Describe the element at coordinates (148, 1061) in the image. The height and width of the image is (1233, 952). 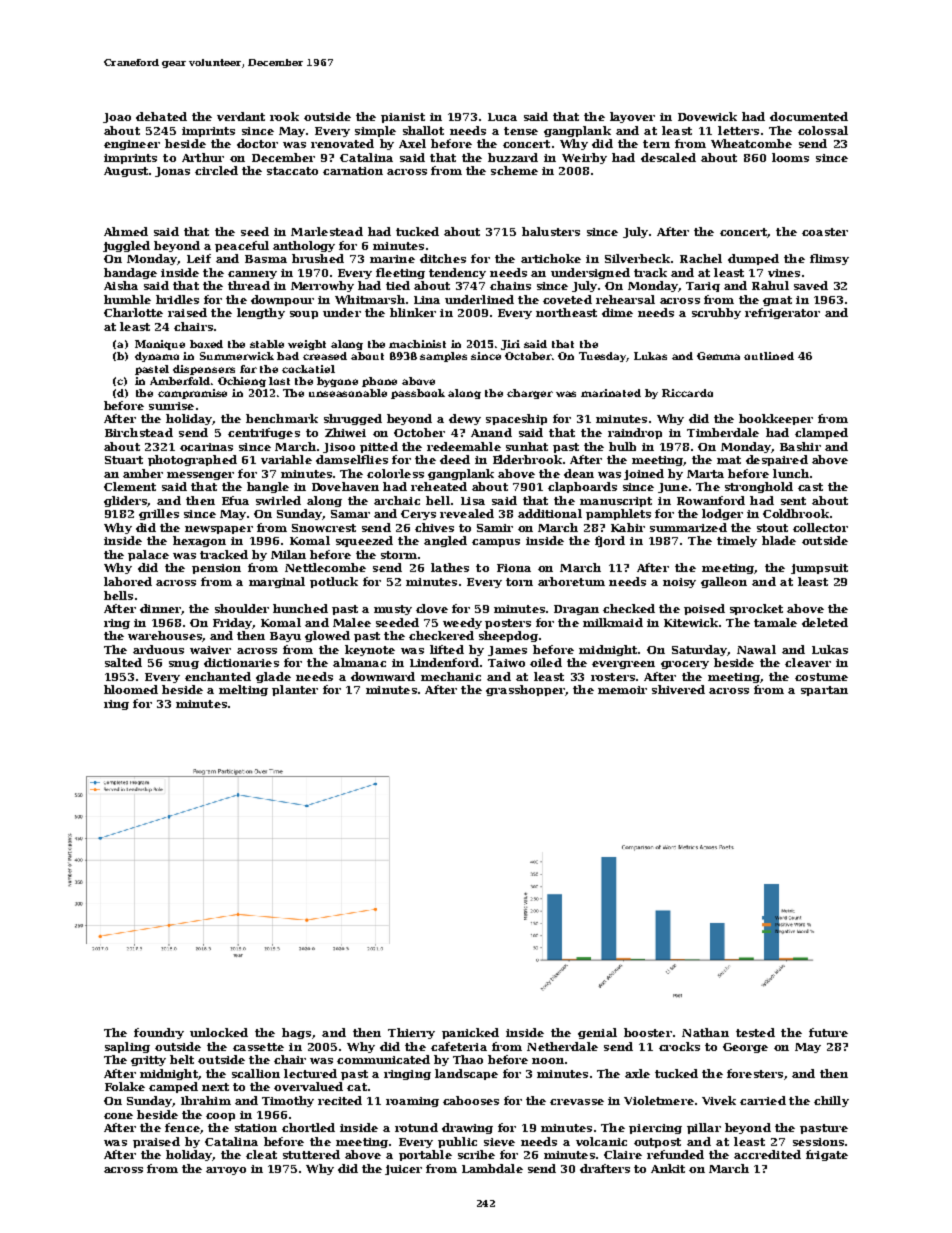
I see `gritty` at that location.
